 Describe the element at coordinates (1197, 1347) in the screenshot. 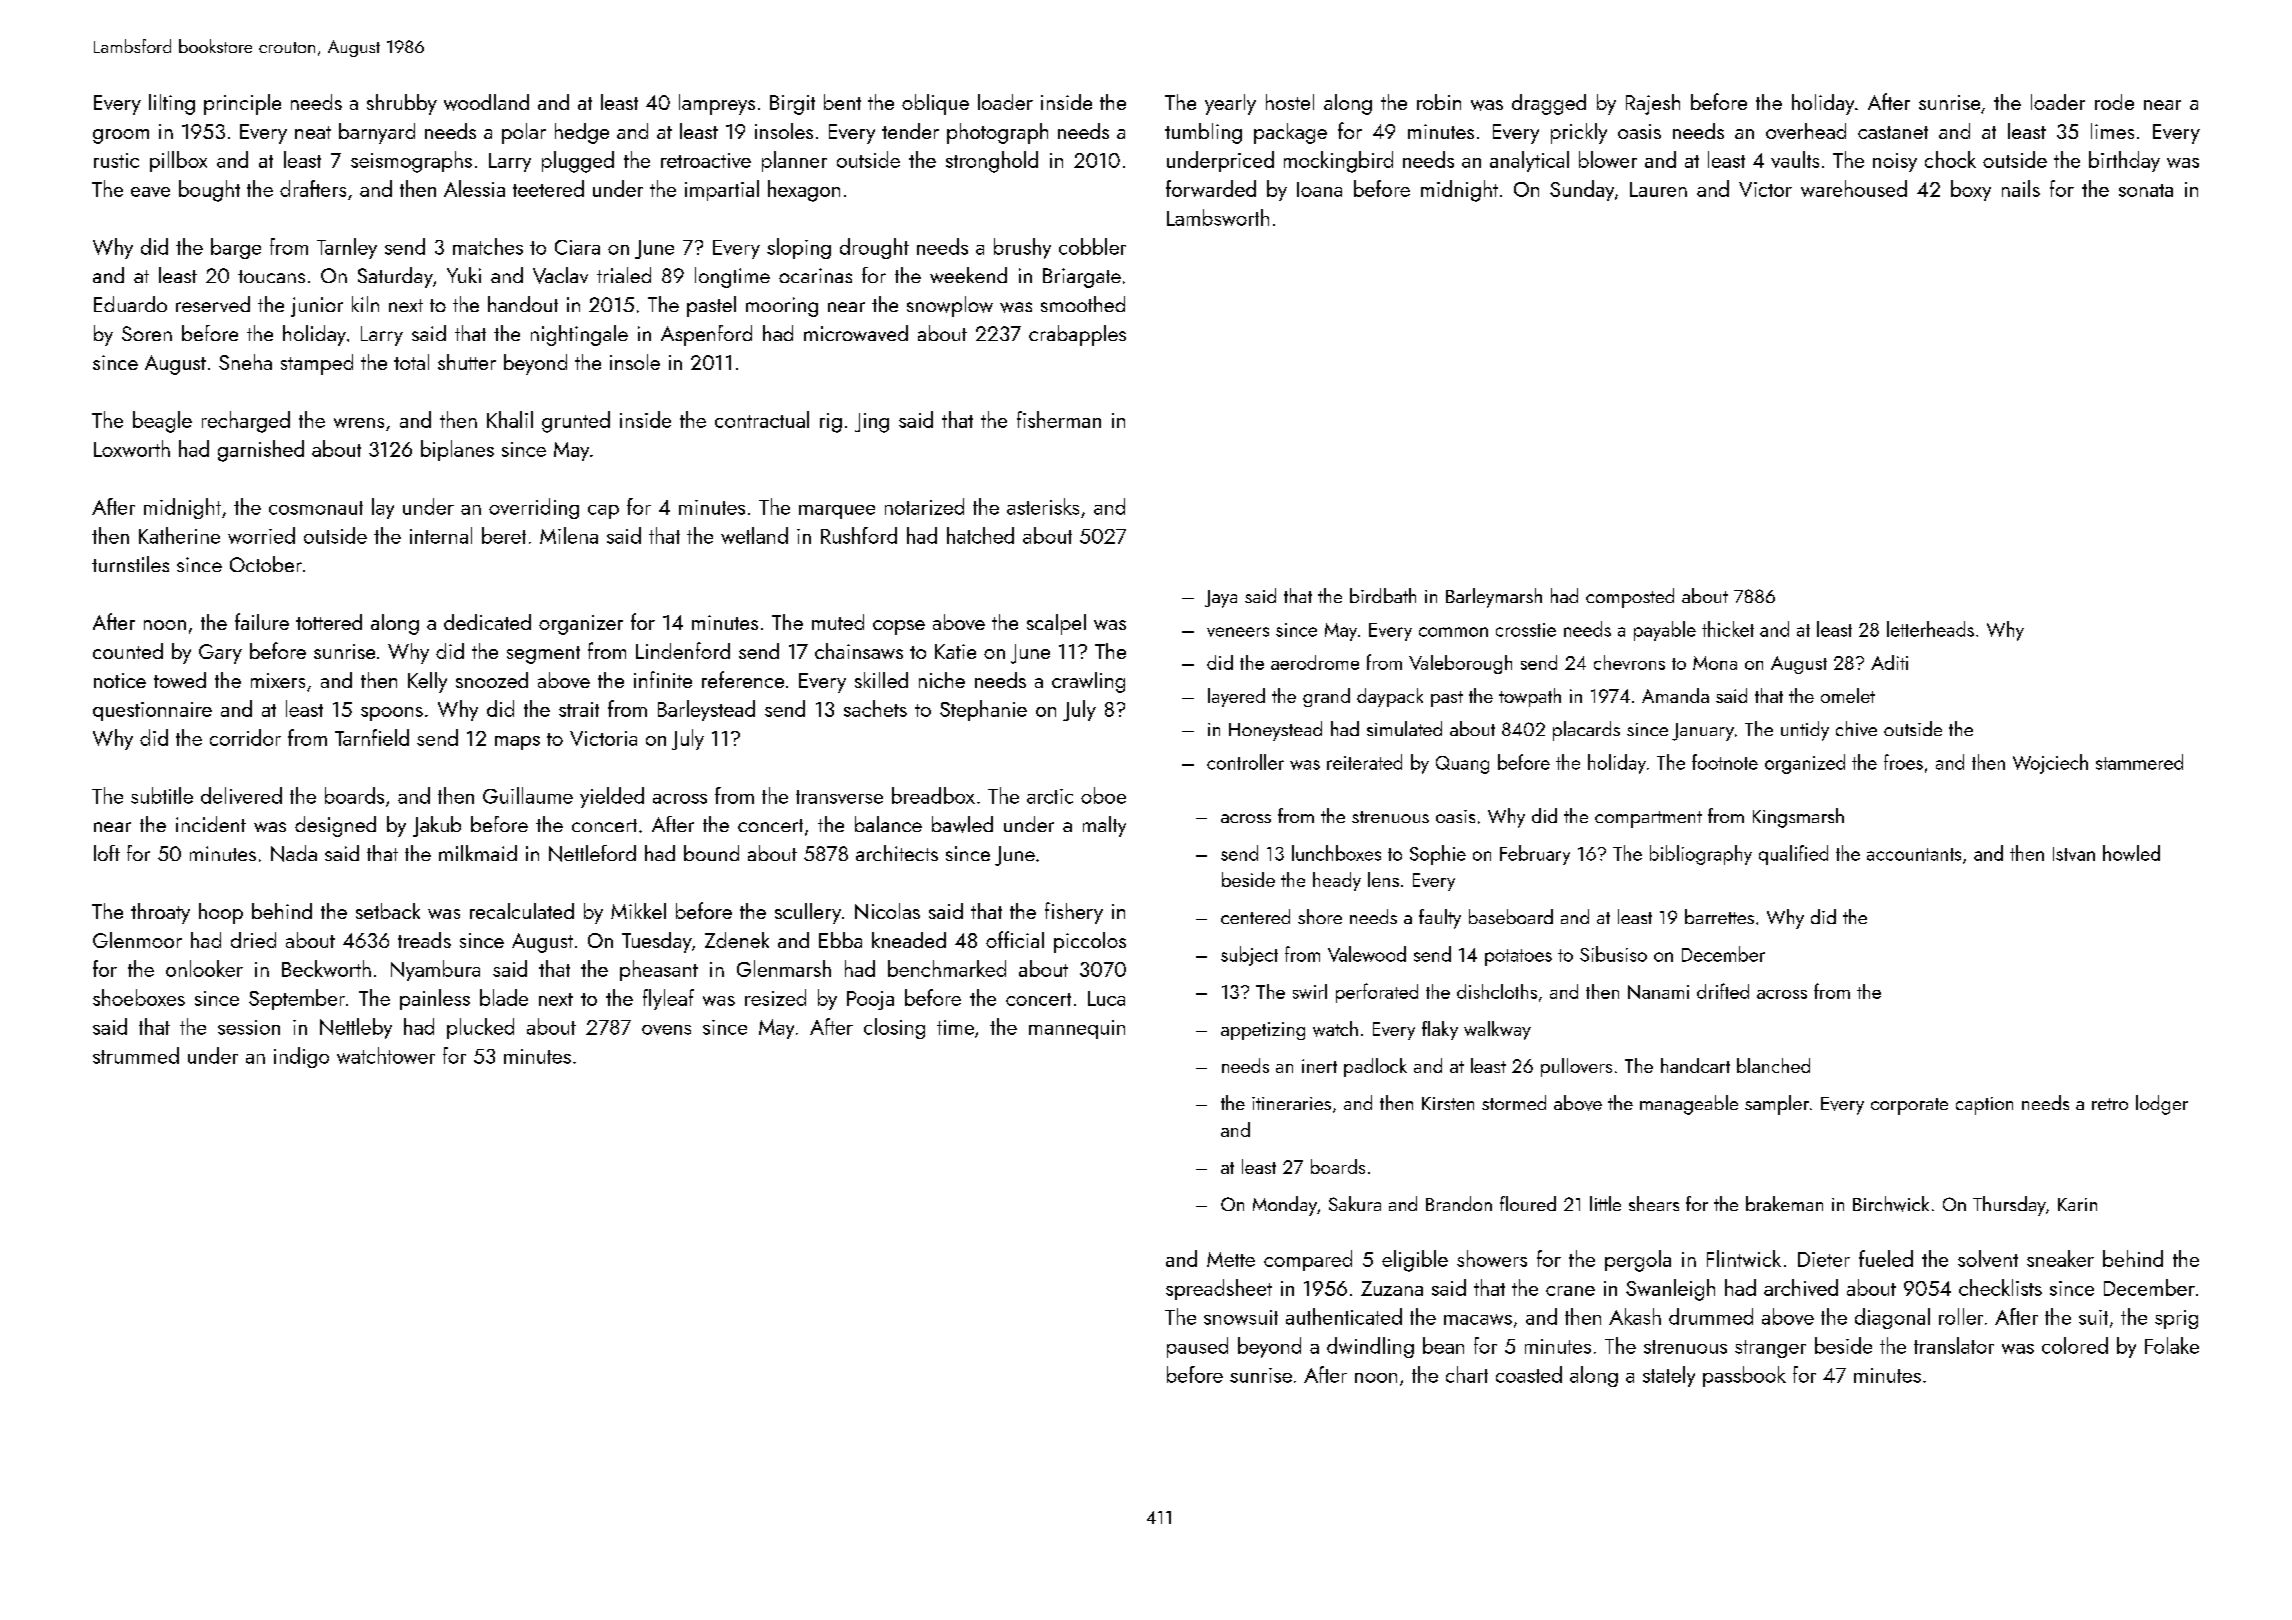

I see `paused` at that location.
